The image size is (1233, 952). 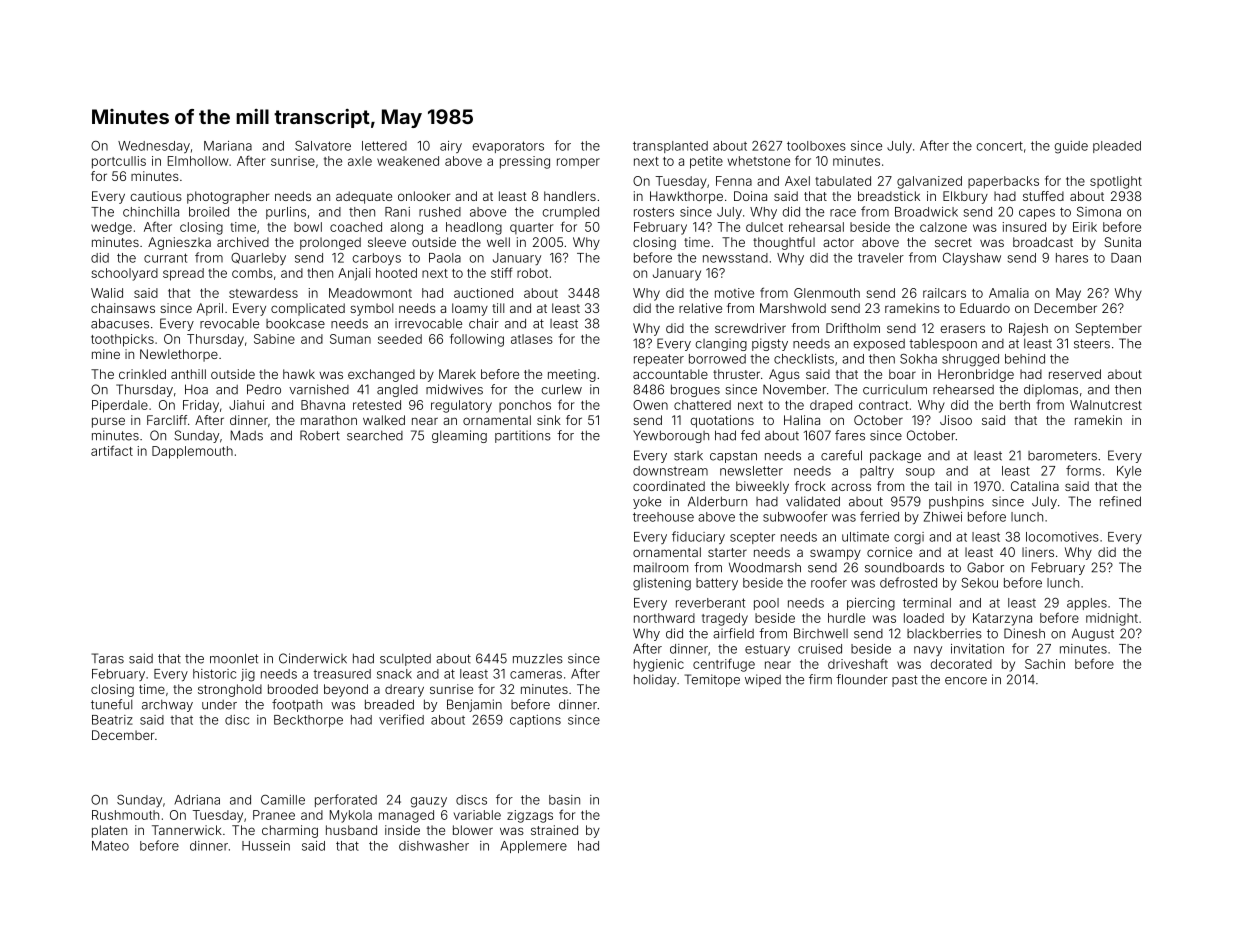 I want to click on chinchilla, so click(x=151, y=212).
